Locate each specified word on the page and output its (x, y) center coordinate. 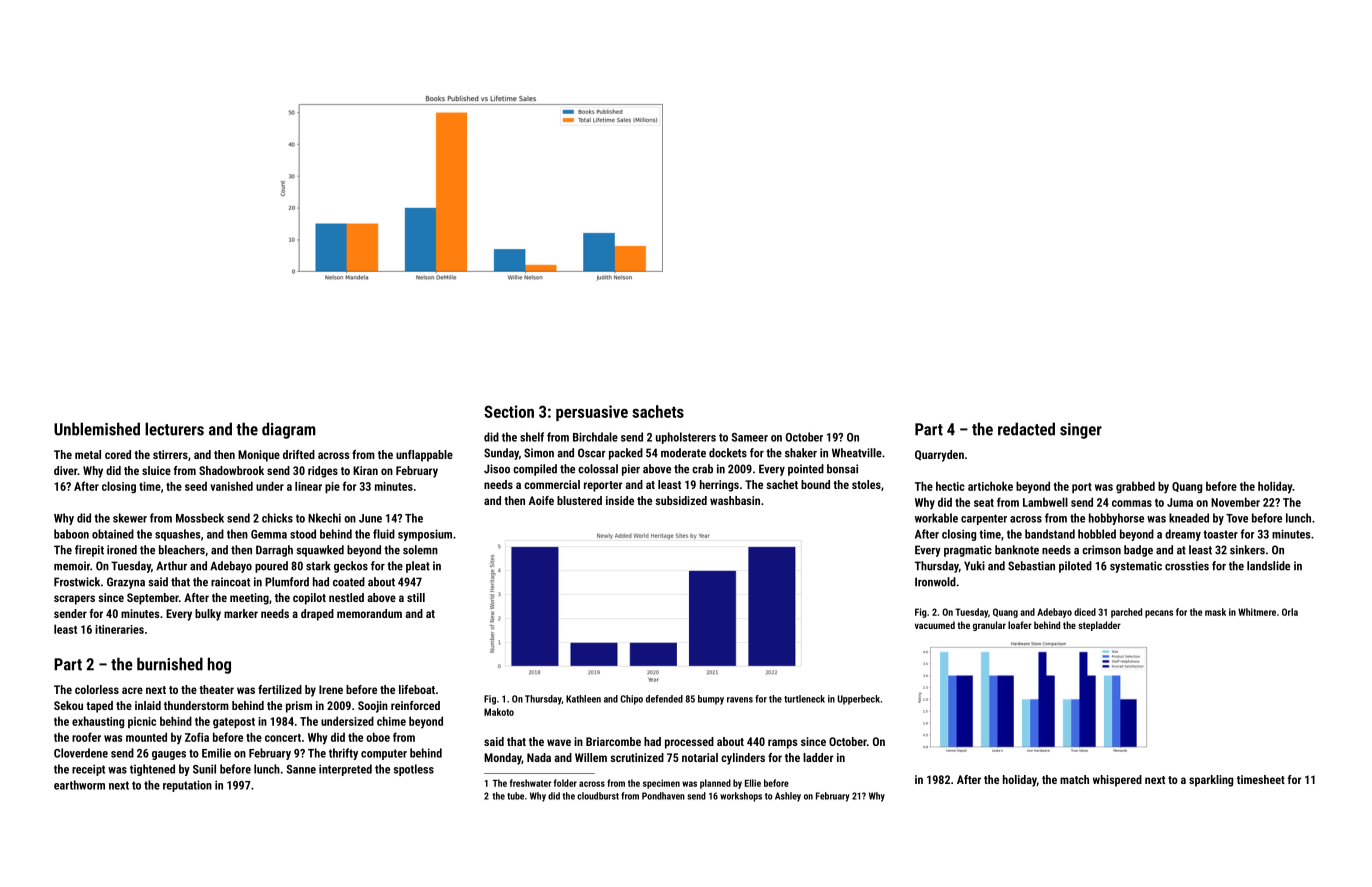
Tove (1237, 518)
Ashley (788, 797)
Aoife (541, 500)
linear (308, 486)
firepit (89, 551)
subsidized (681, 500)
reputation (187, 786)
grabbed (1135, 487)
